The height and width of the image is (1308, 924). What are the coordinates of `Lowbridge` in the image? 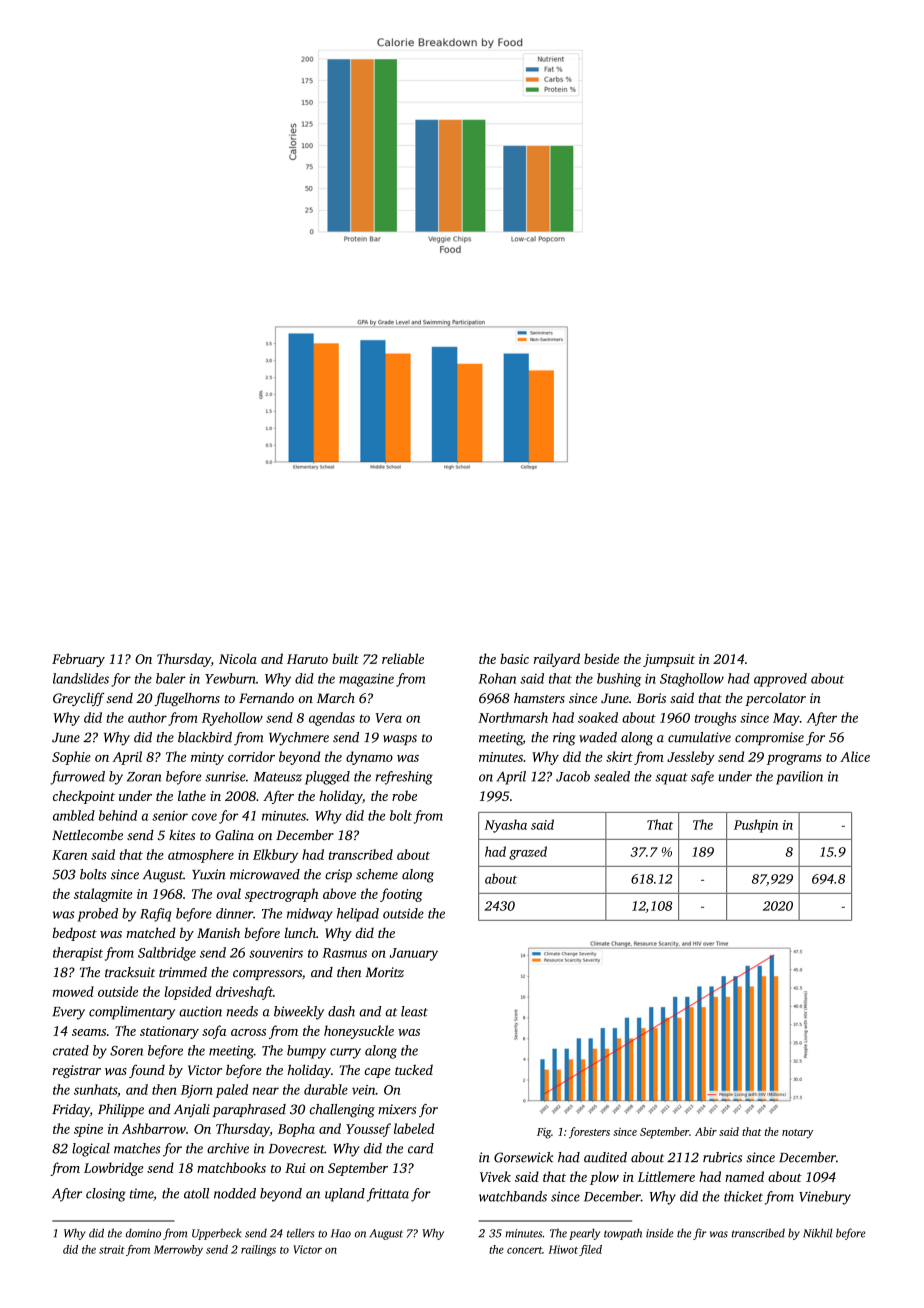 It's located at (113, 1169).
